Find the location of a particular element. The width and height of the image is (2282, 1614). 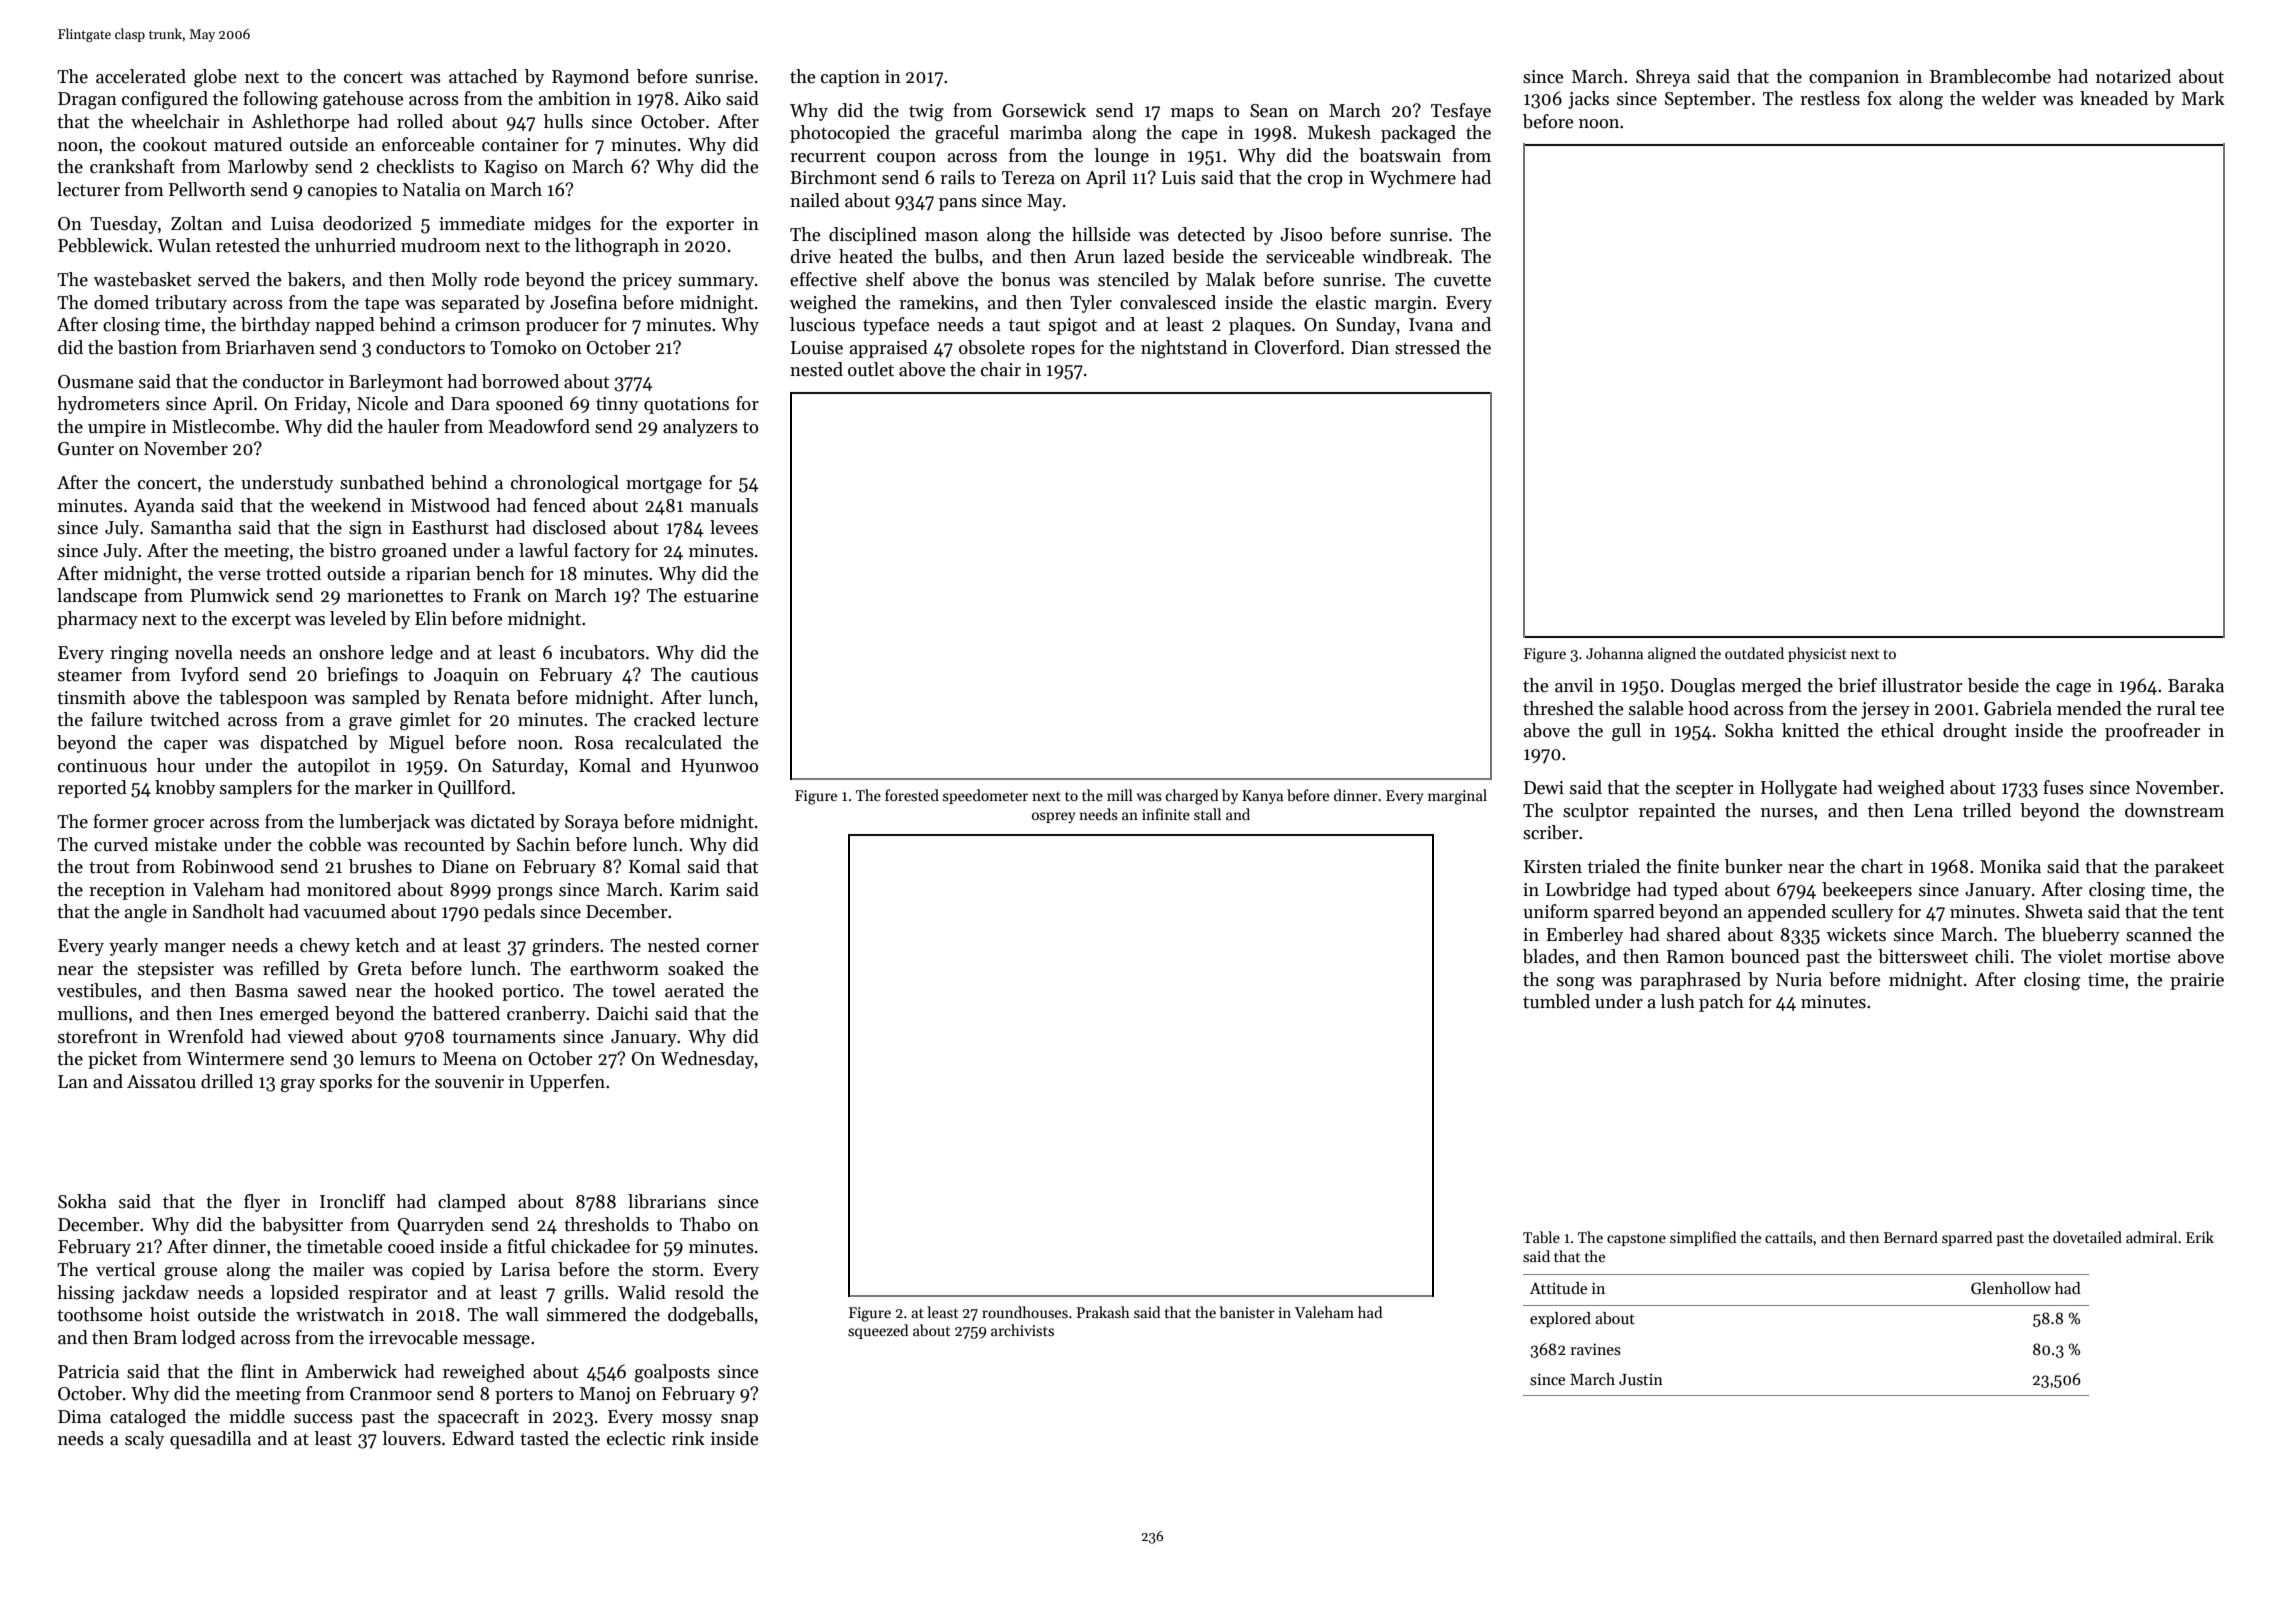

Wednesday is located at coordinates (707, 1060).
